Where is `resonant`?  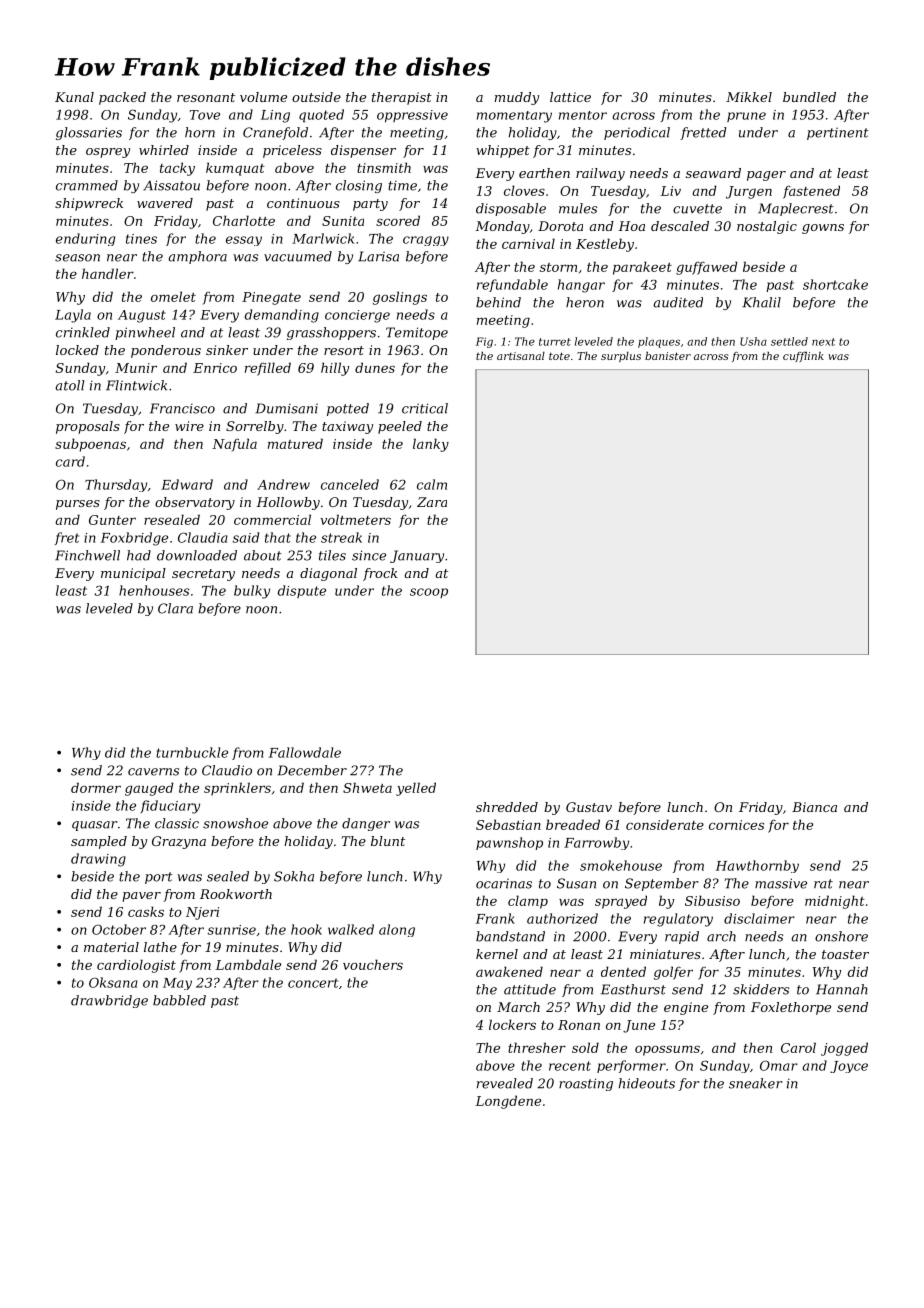 resonant is located at coordinates (206, 97).
